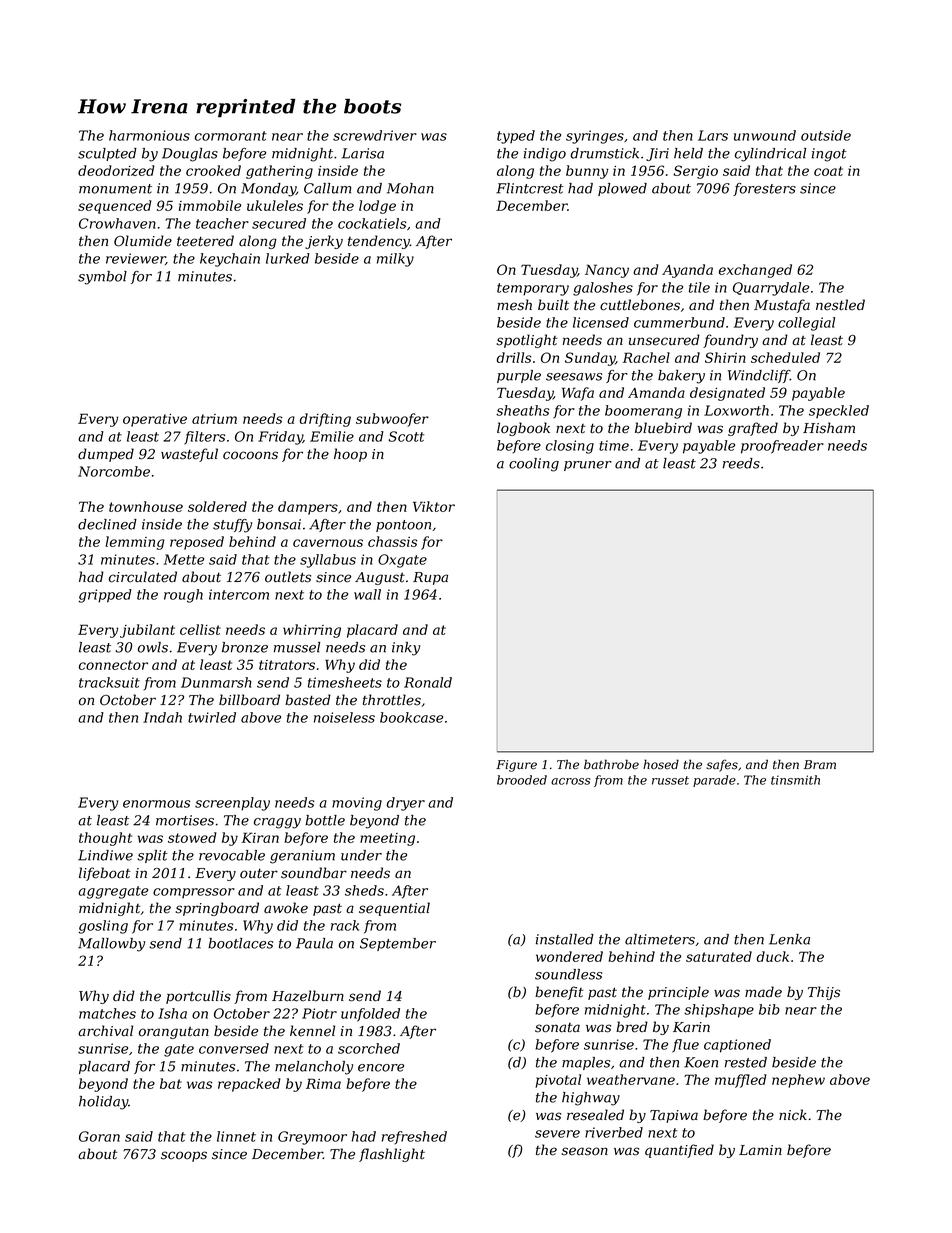 This screenshot has width=952, height=1233. Describe the element at coordinates (392, 1155) in the screenshot. I see `flashlight` at that location.
